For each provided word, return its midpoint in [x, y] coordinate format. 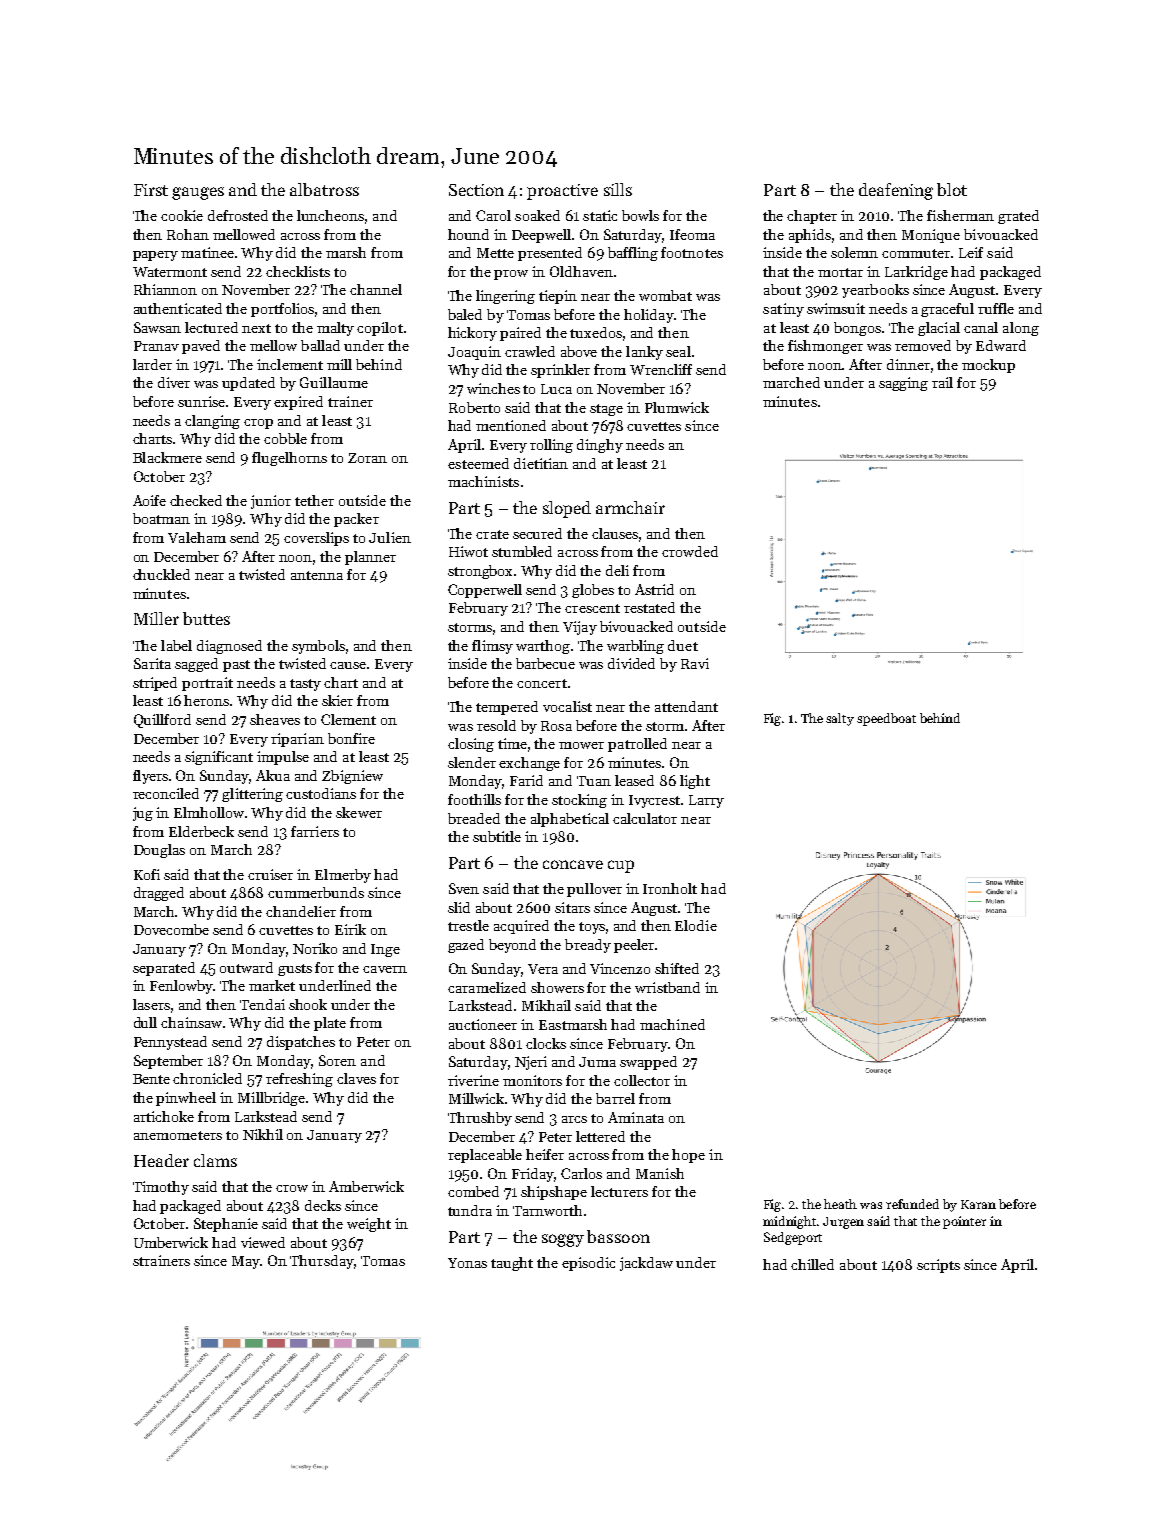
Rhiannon [165, 289]
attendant [686, 706]
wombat [665, 295]
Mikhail [546, 1005]
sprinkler [560, 371]
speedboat [886, 719]
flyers [150, 777]
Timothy [161, 1188]
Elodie [696, 925]
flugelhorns [289, 459]
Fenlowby [182, 987]
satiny [783, 310]
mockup [988, 366]
